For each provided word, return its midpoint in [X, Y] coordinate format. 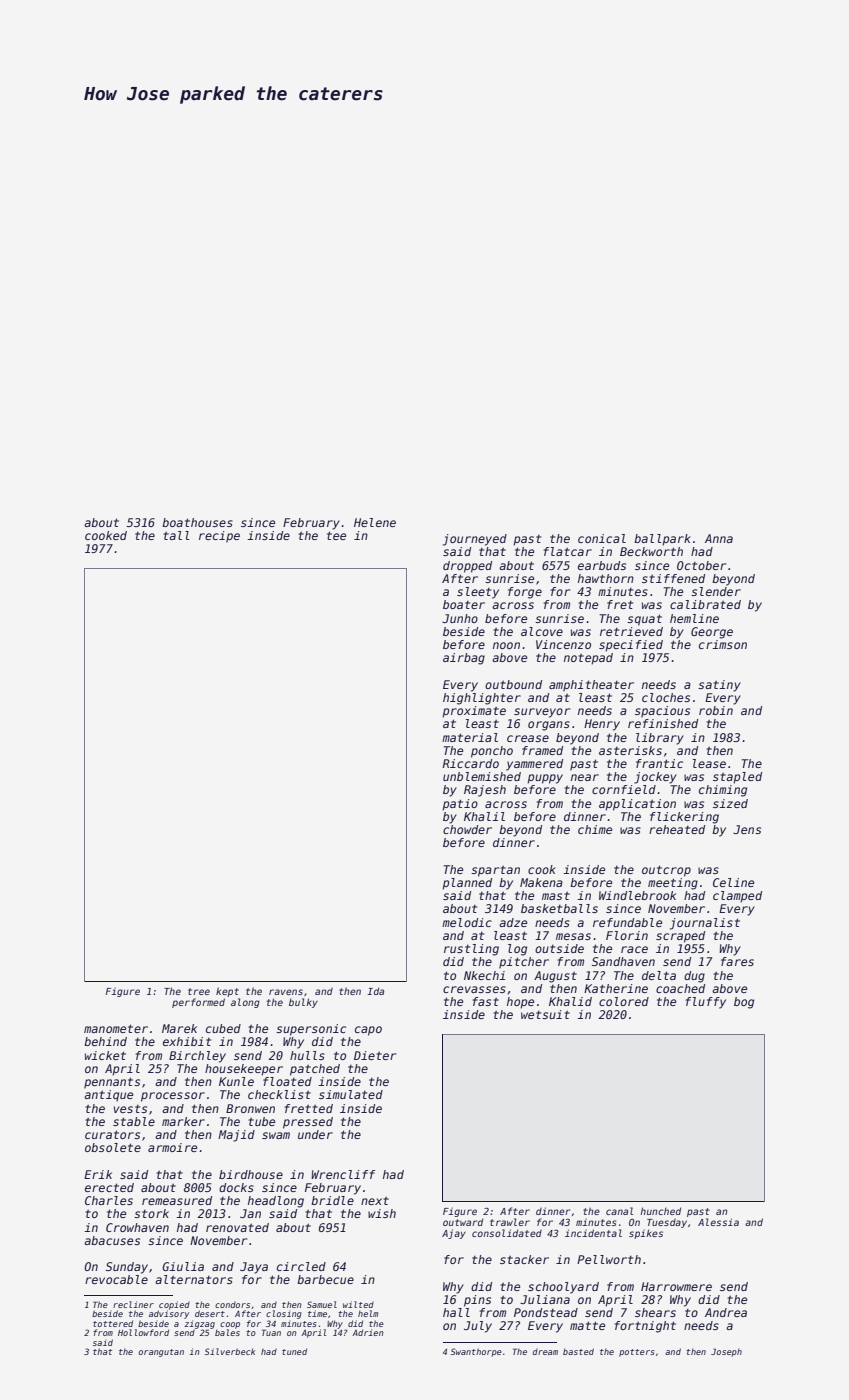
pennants [112, 1083]
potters [637, 1353]
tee [336, 535]
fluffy [706, 1003]
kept [227, 992]
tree [199, 991]
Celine [733, 882]
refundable [627, 922]
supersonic [311, 1030]
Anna [719, 538]
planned [467, 884]
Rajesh [485, 791]
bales [227, 1332]
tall [176, 535]
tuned [294, 1351]
